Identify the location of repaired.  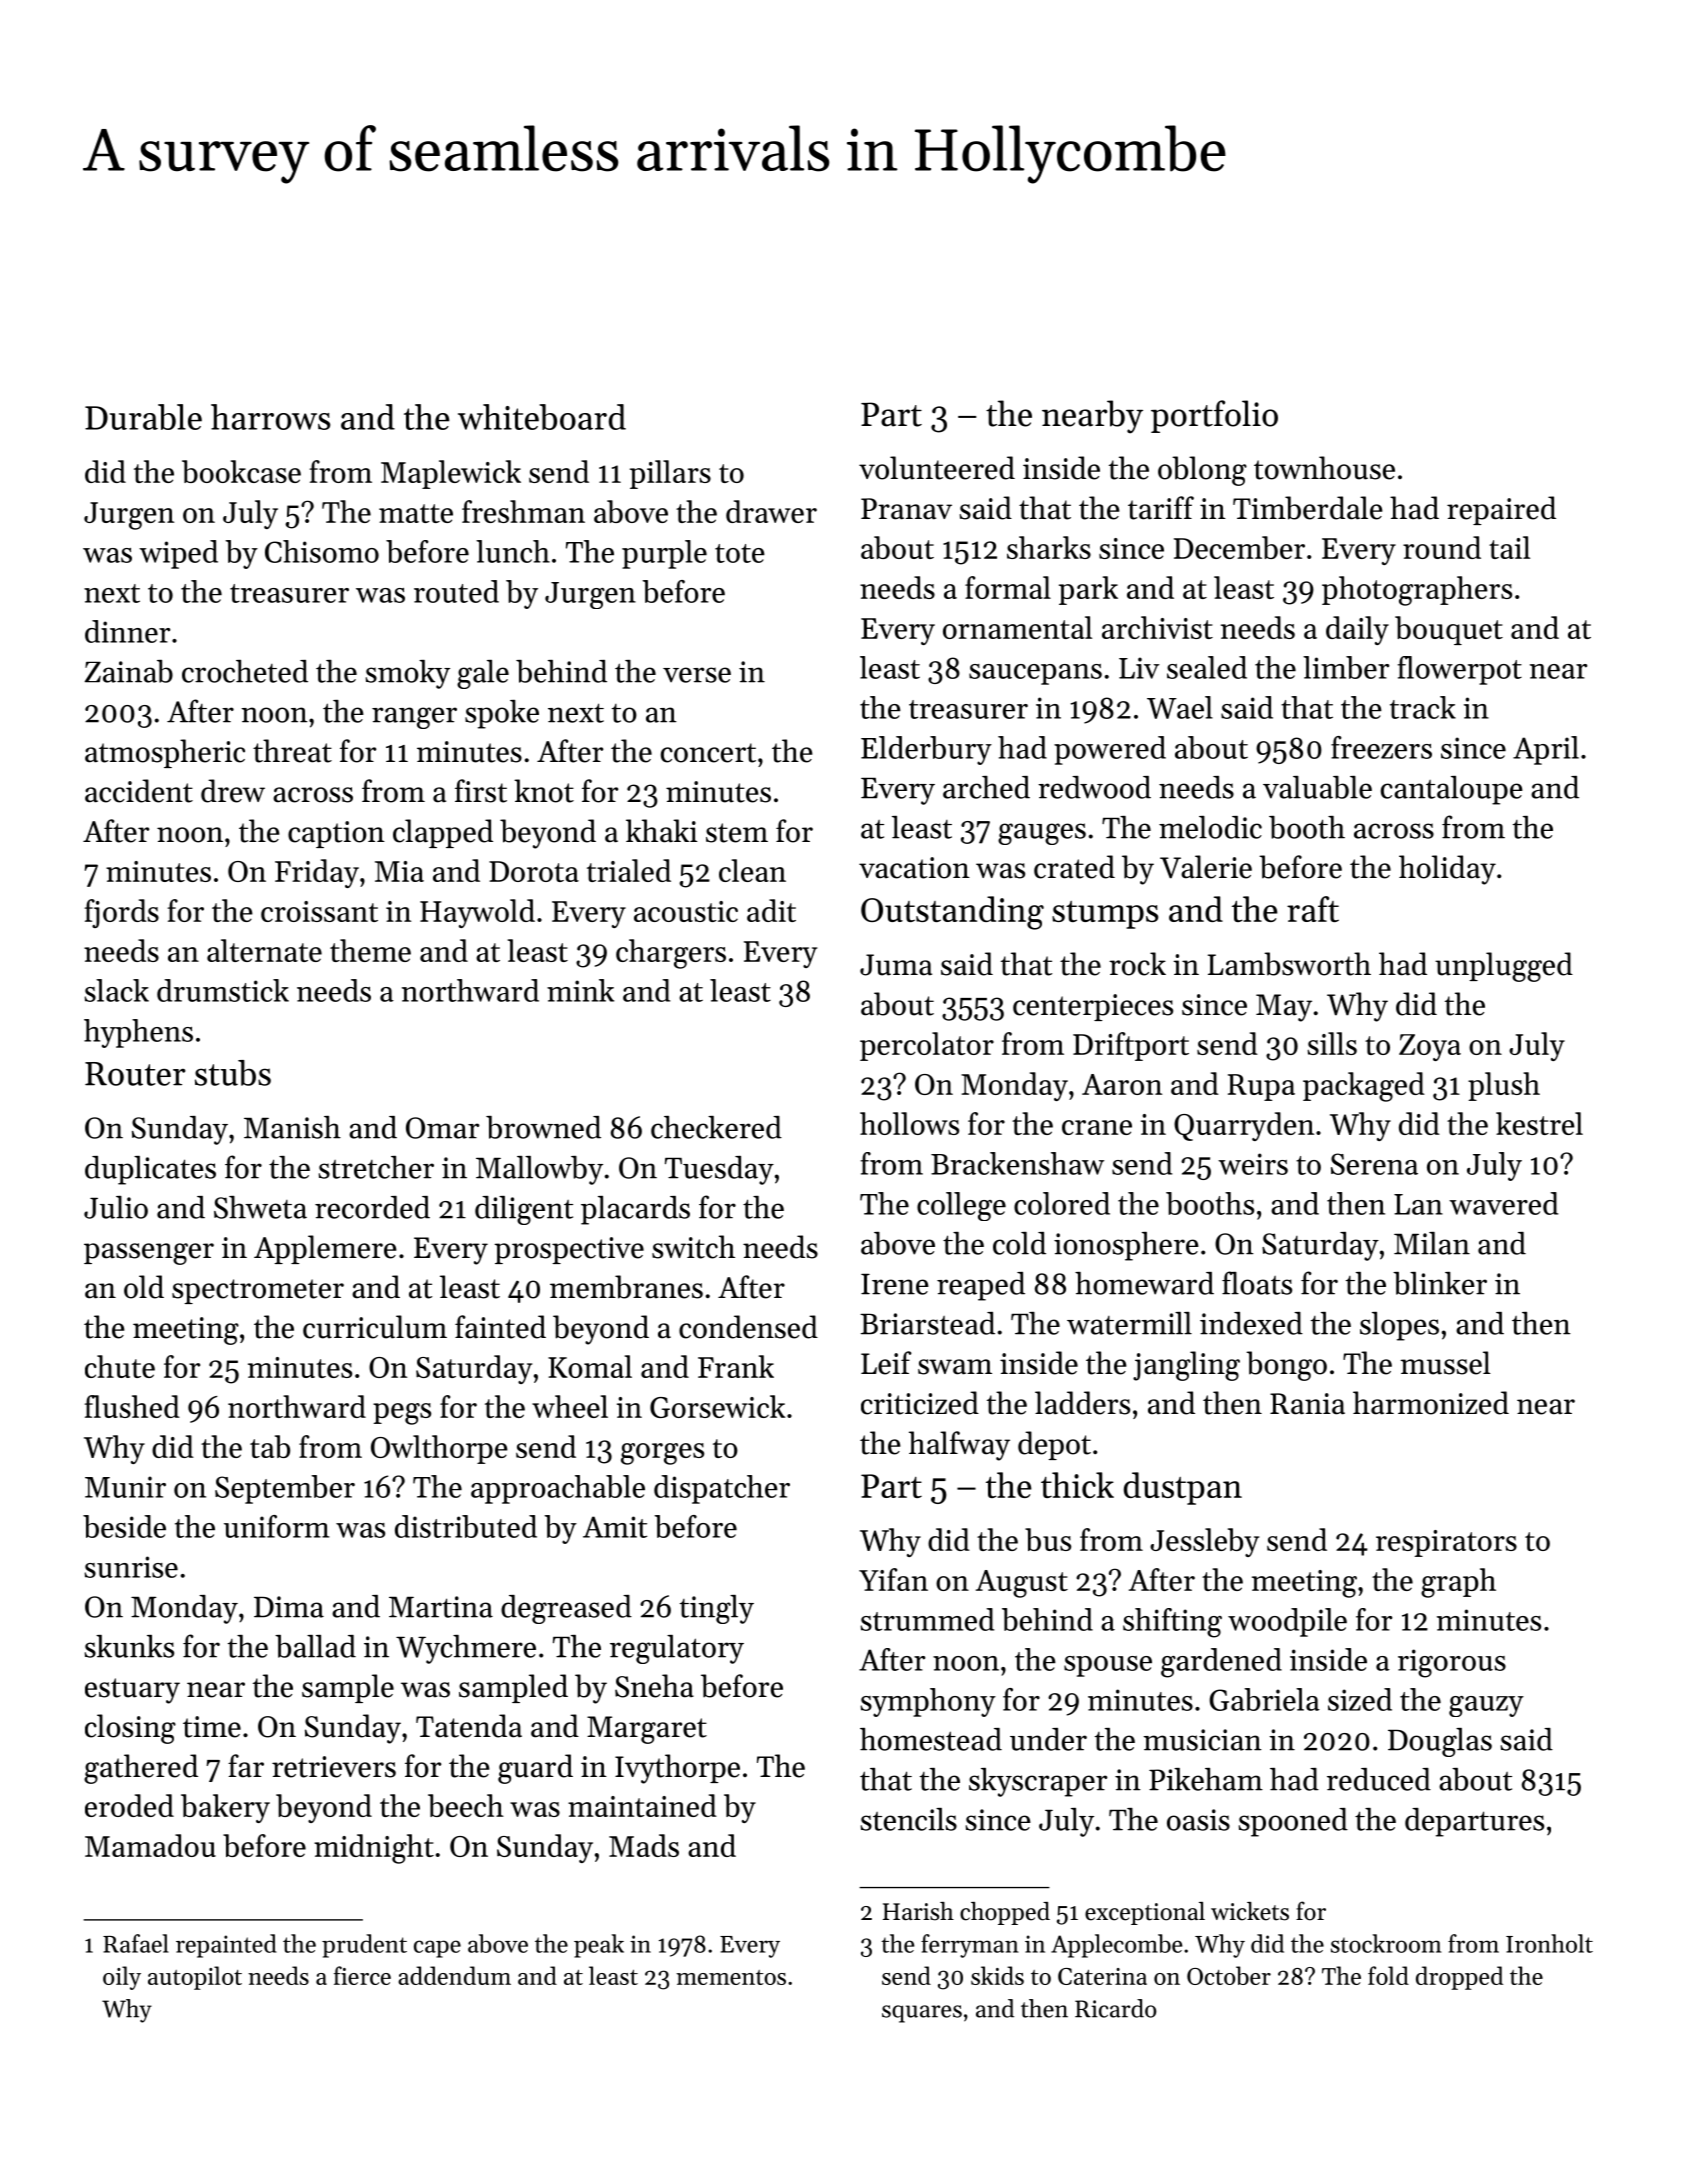
(1501, 510).
